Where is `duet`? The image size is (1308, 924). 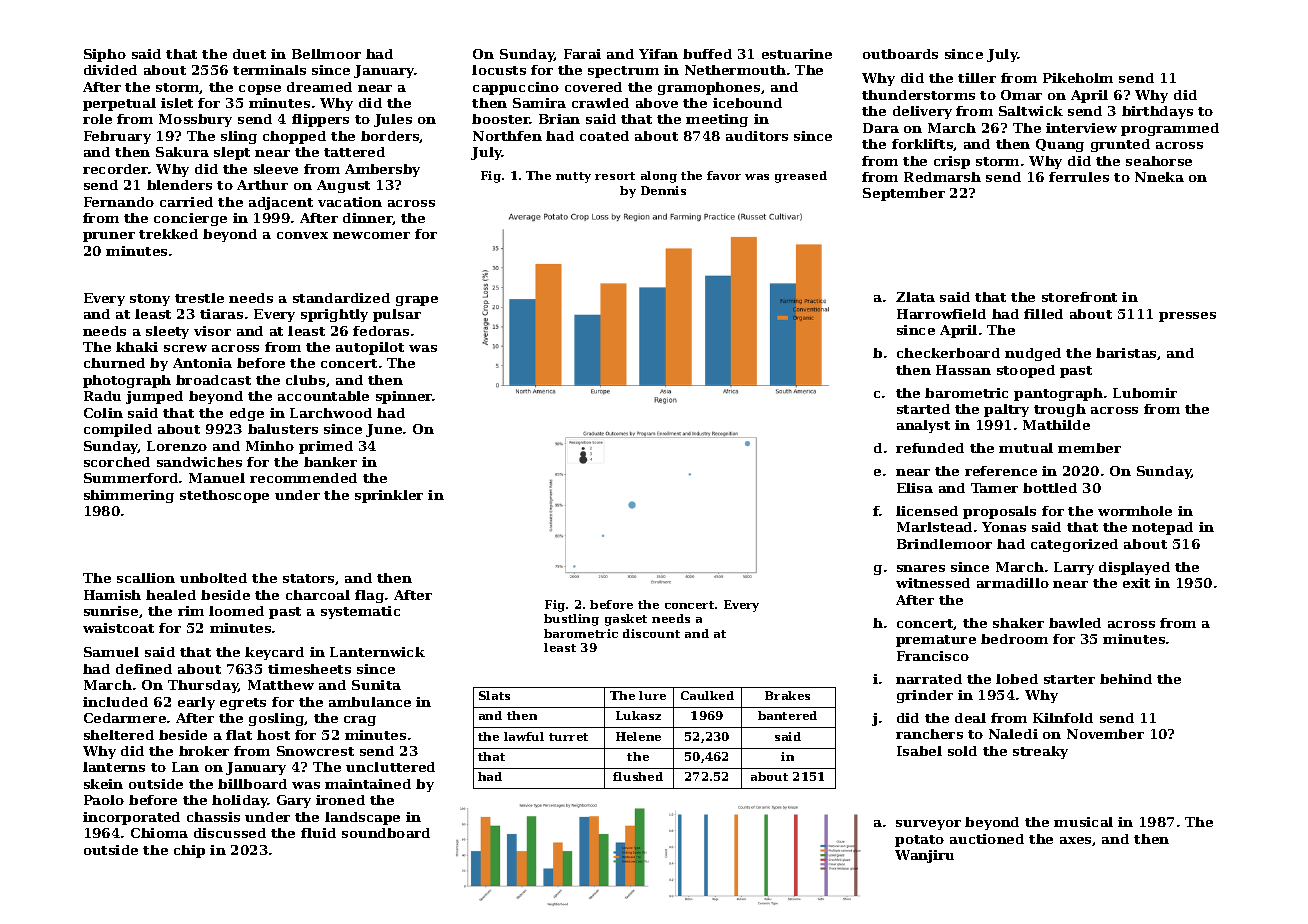 duet is located at coordinates (249, 54).
